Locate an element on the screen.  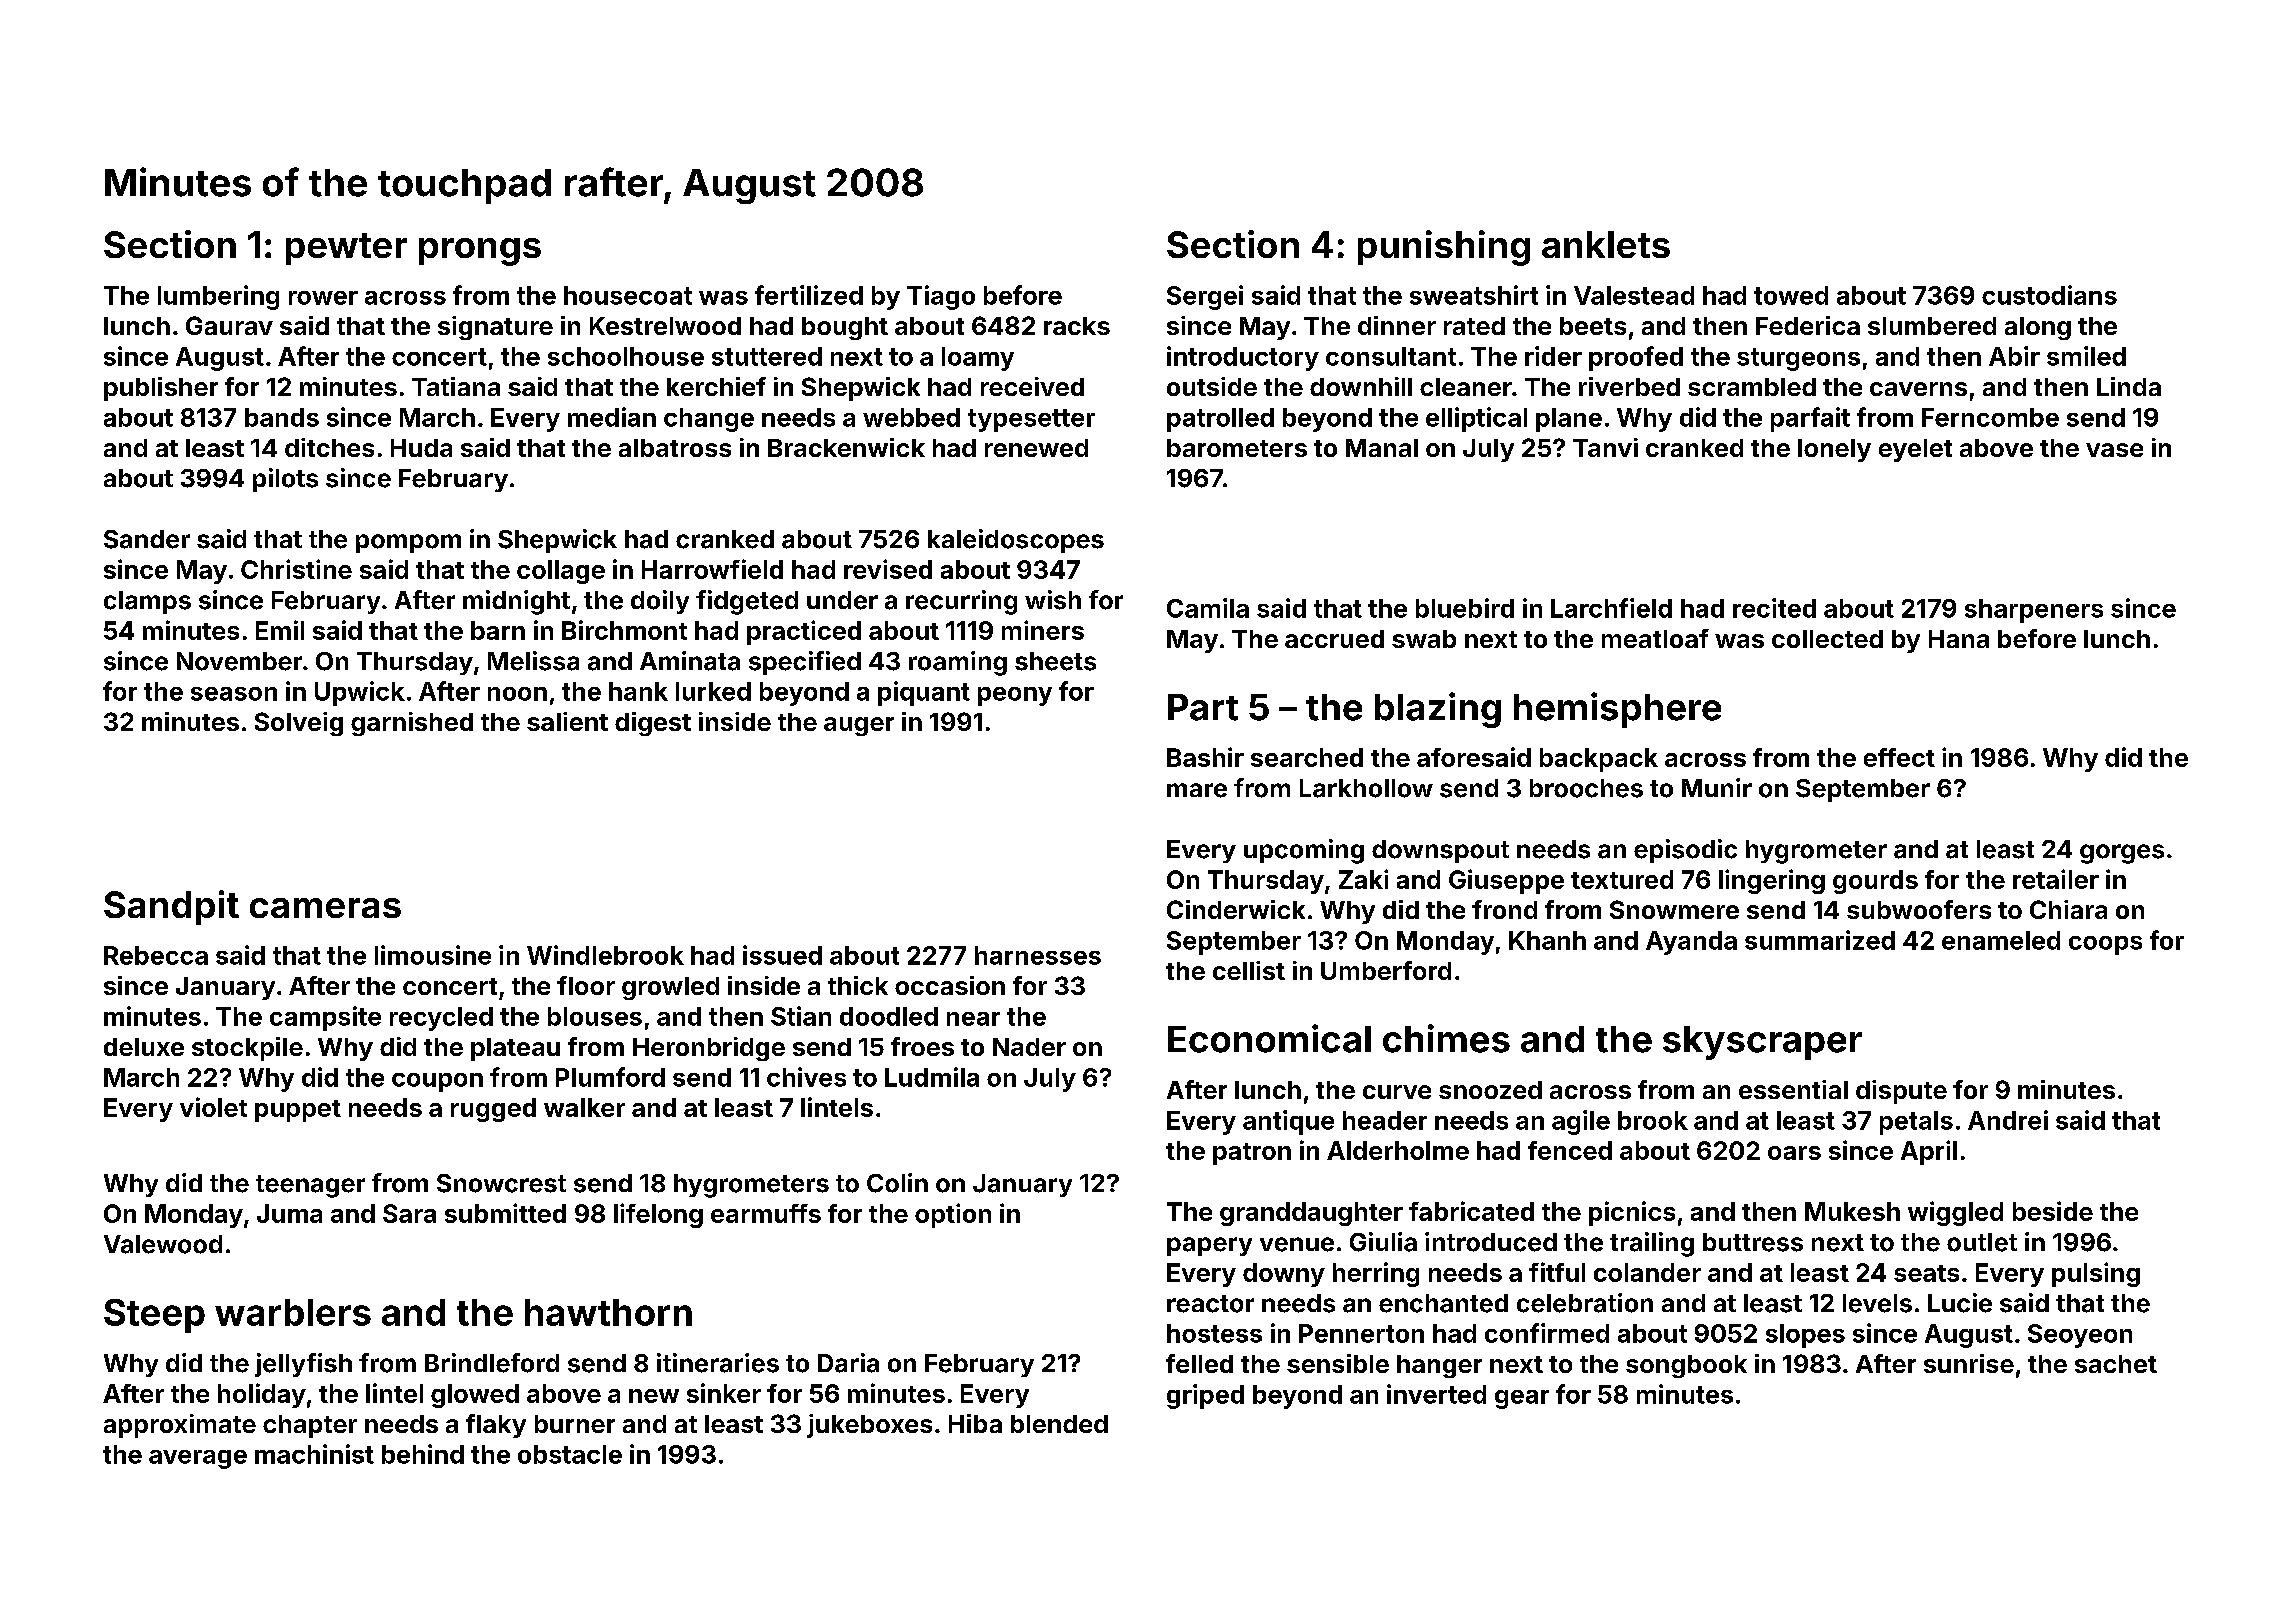
punishing is located at coordinates (1444, 248).
